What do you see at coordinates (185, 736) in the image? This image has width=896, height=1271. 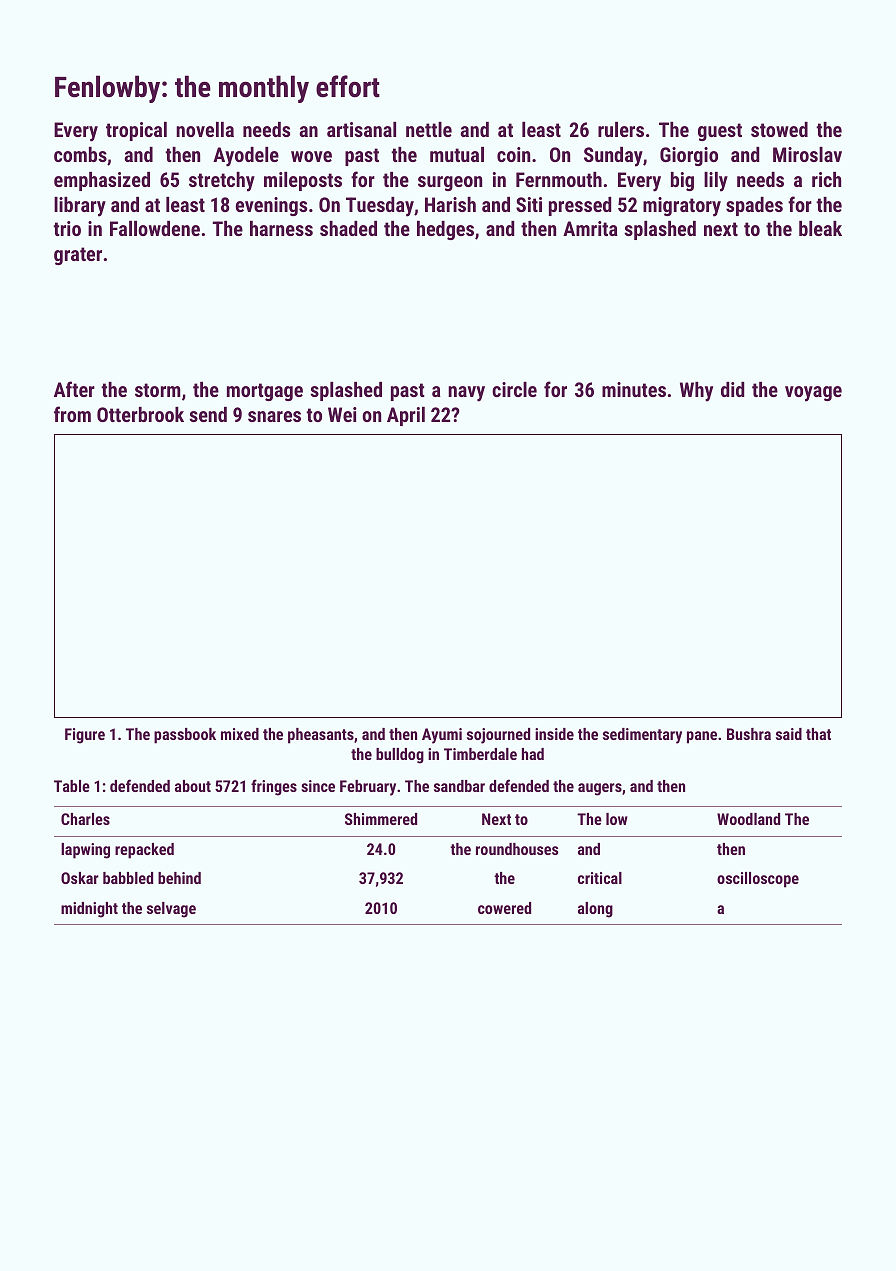 I see `passbook` at bounding box center [185, 736].
